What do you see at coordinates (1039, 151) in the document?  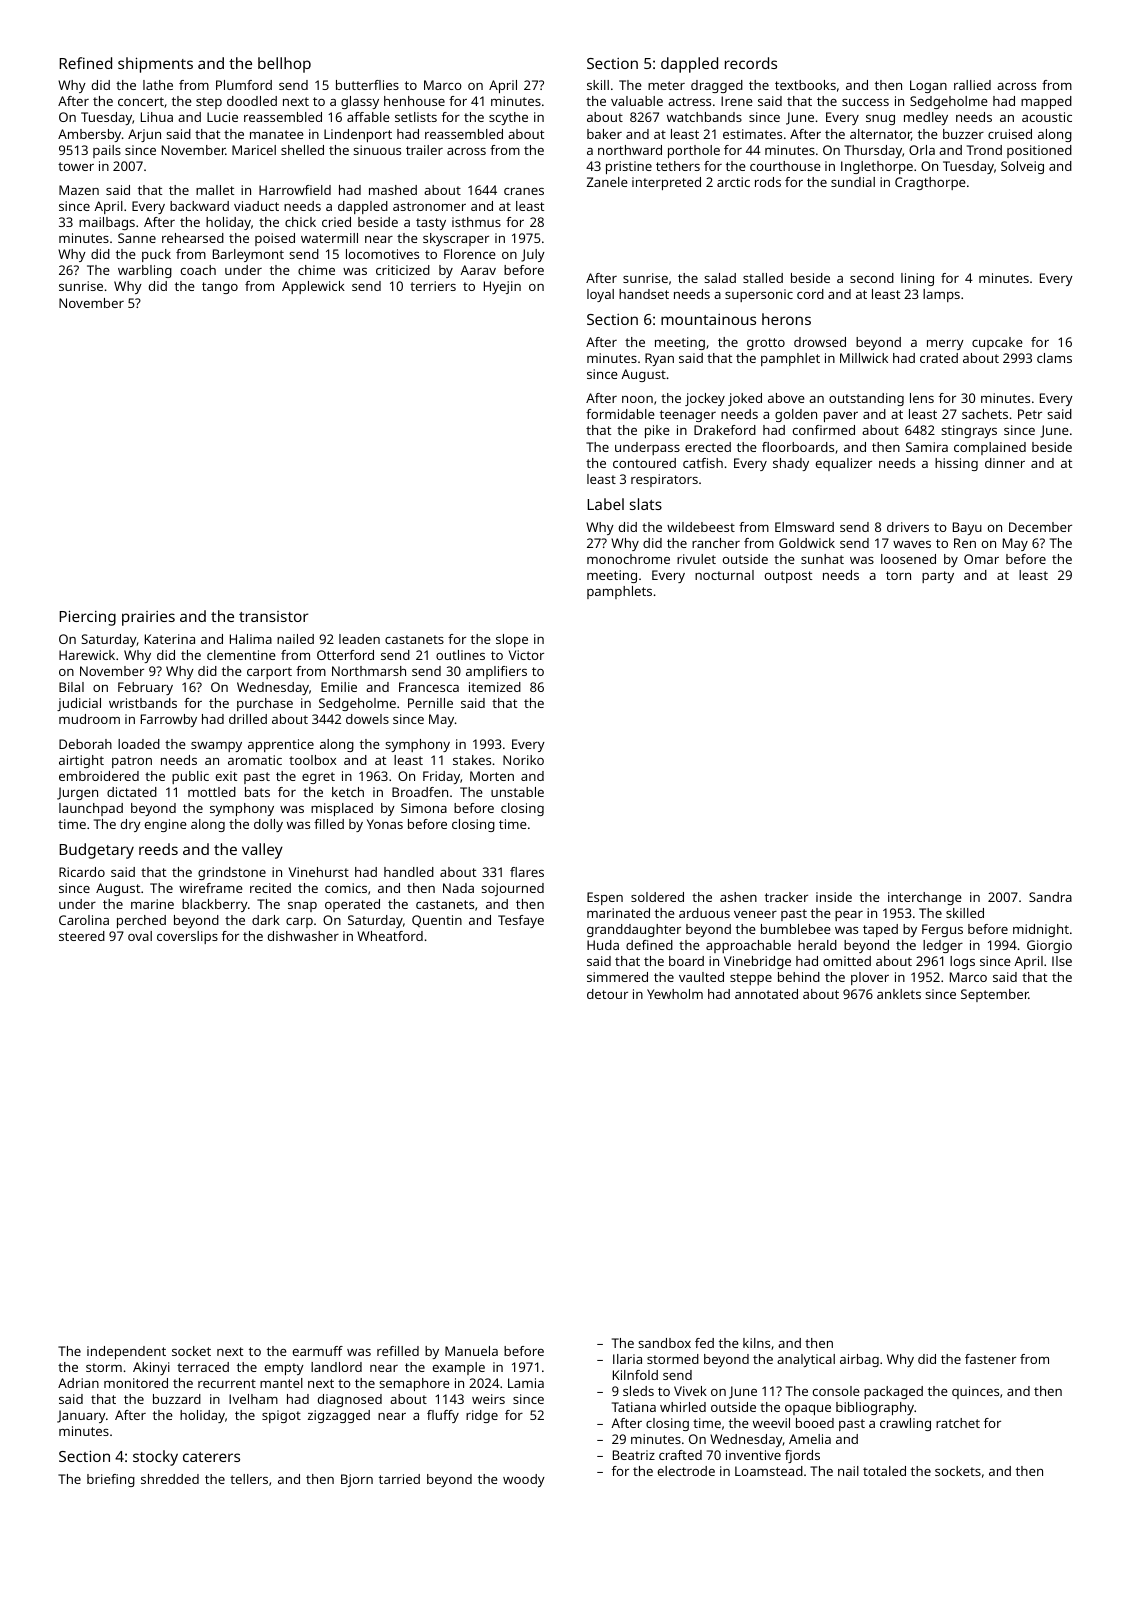 I see `positioned` at bounding box center [1039, 151].
